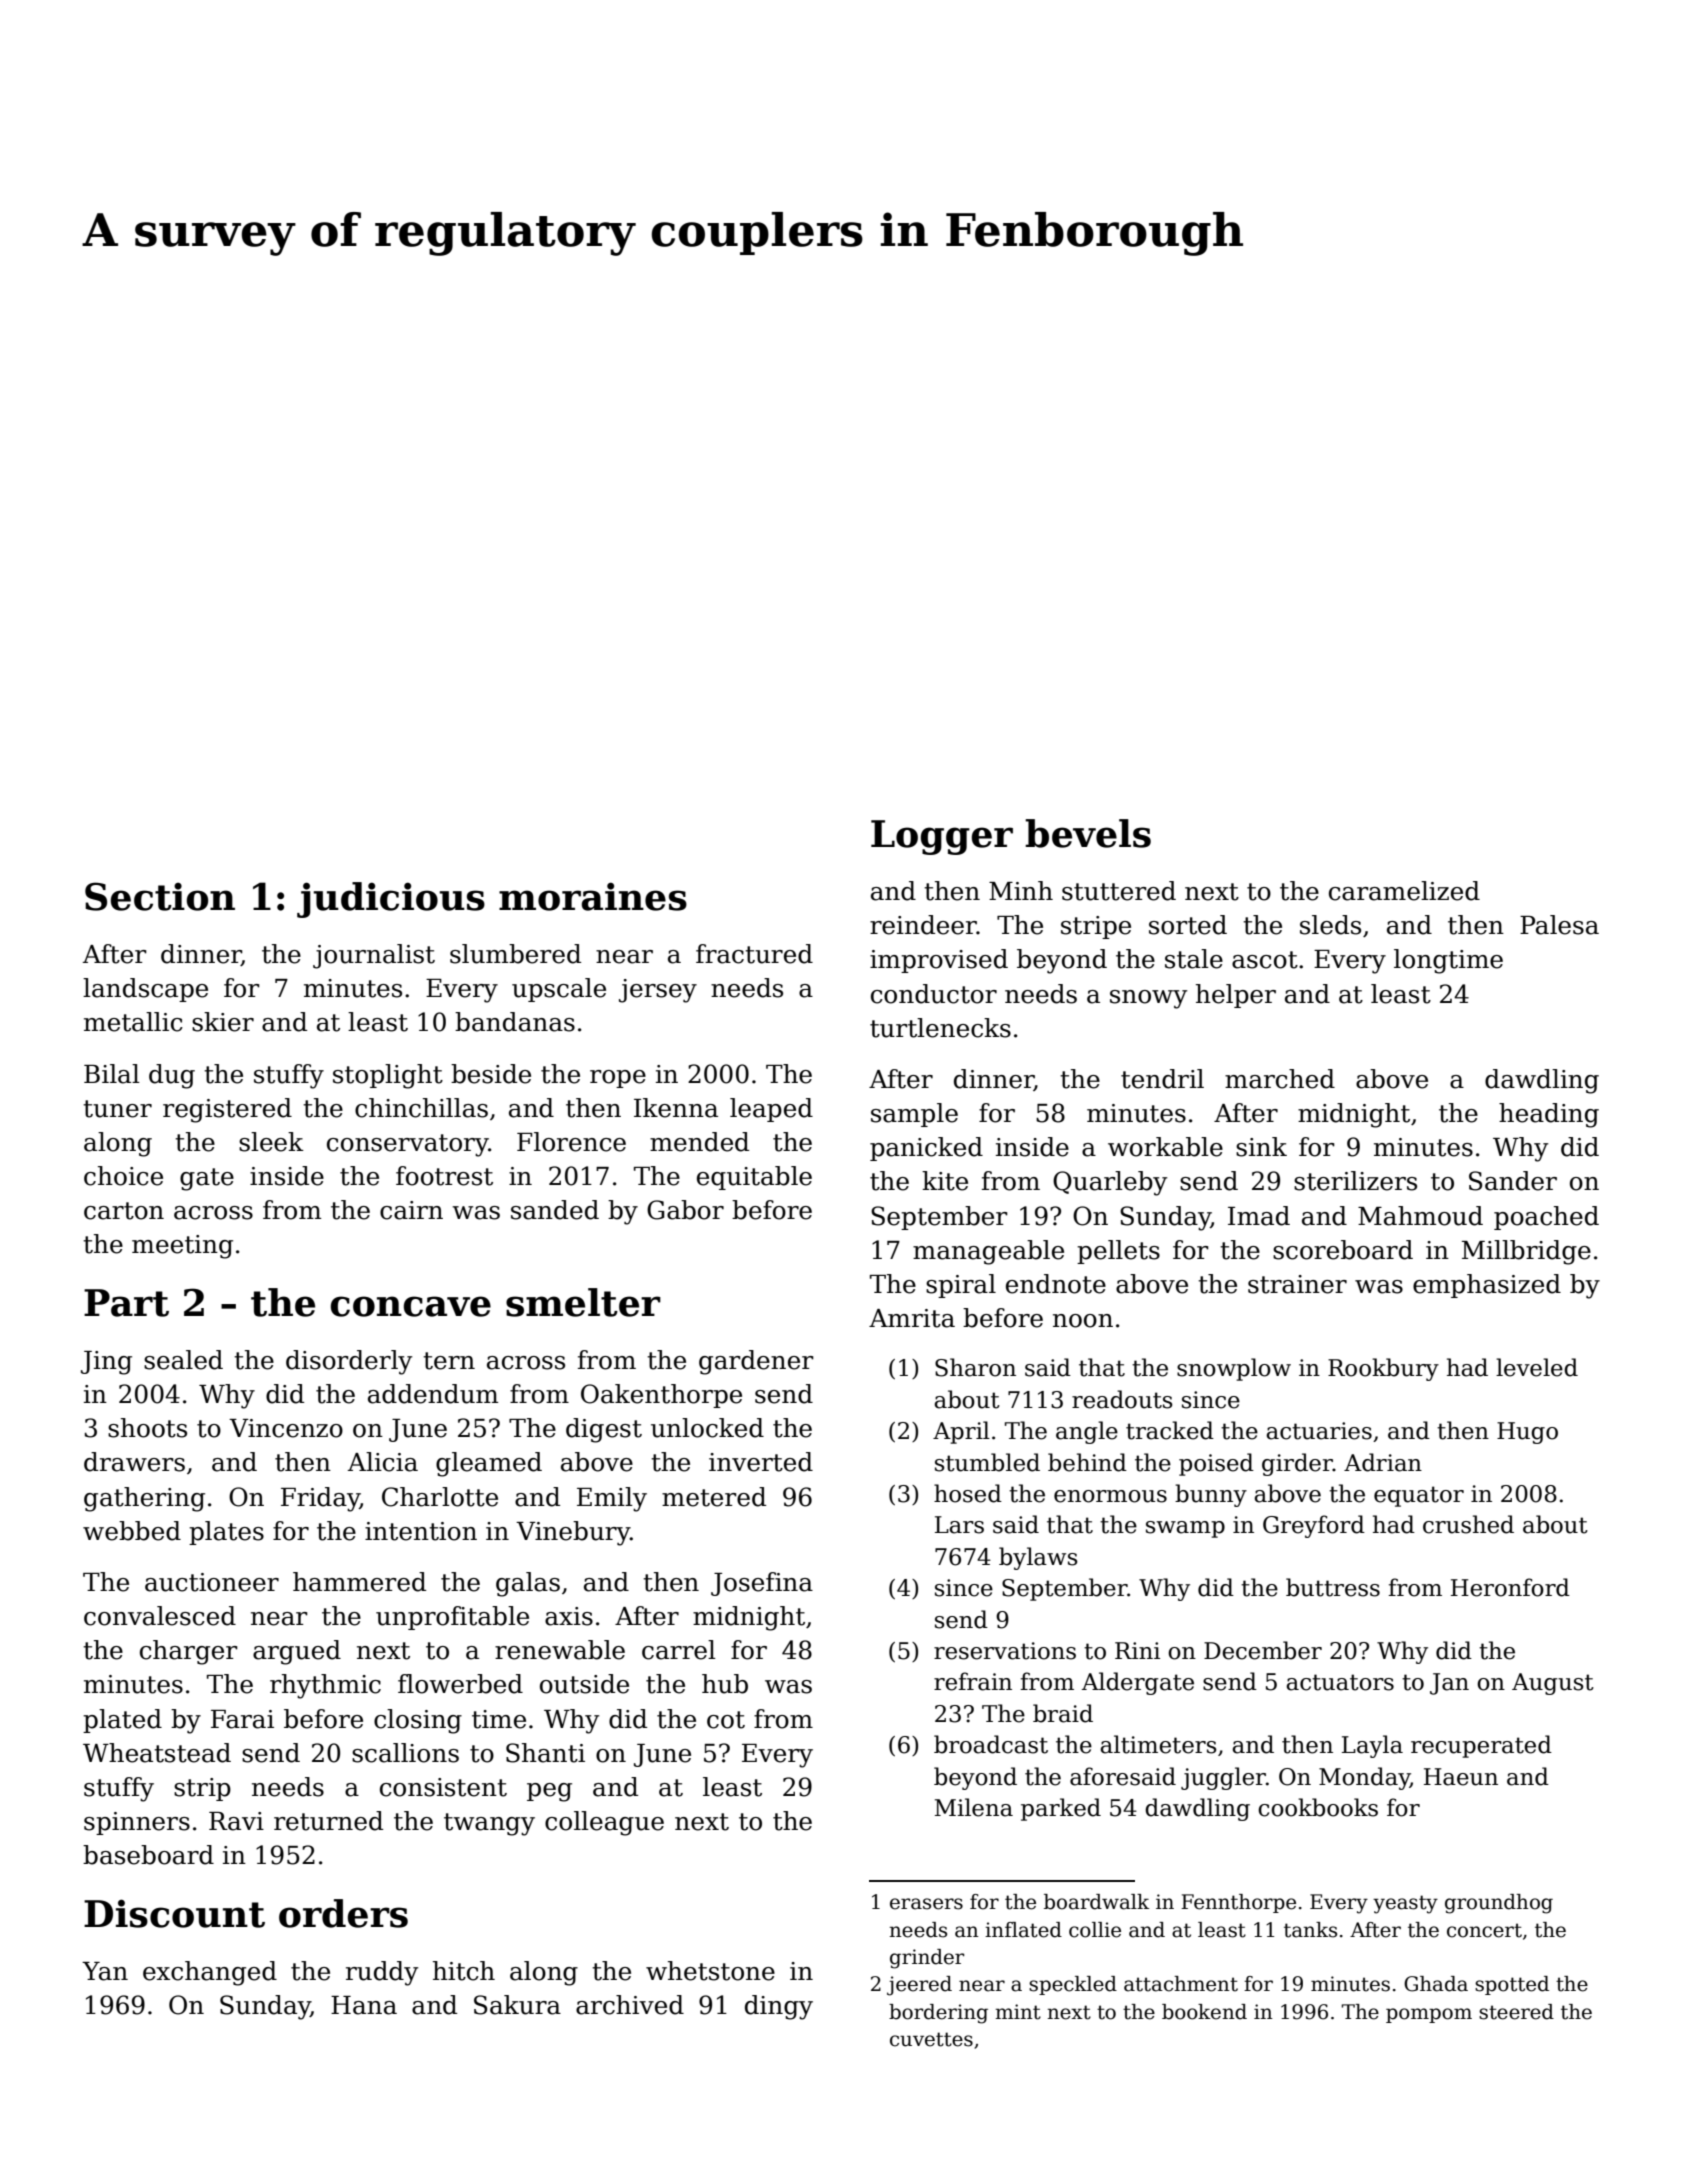  Describe the element at coordinates (160, 896) in the document. I see `Section` at that location.
